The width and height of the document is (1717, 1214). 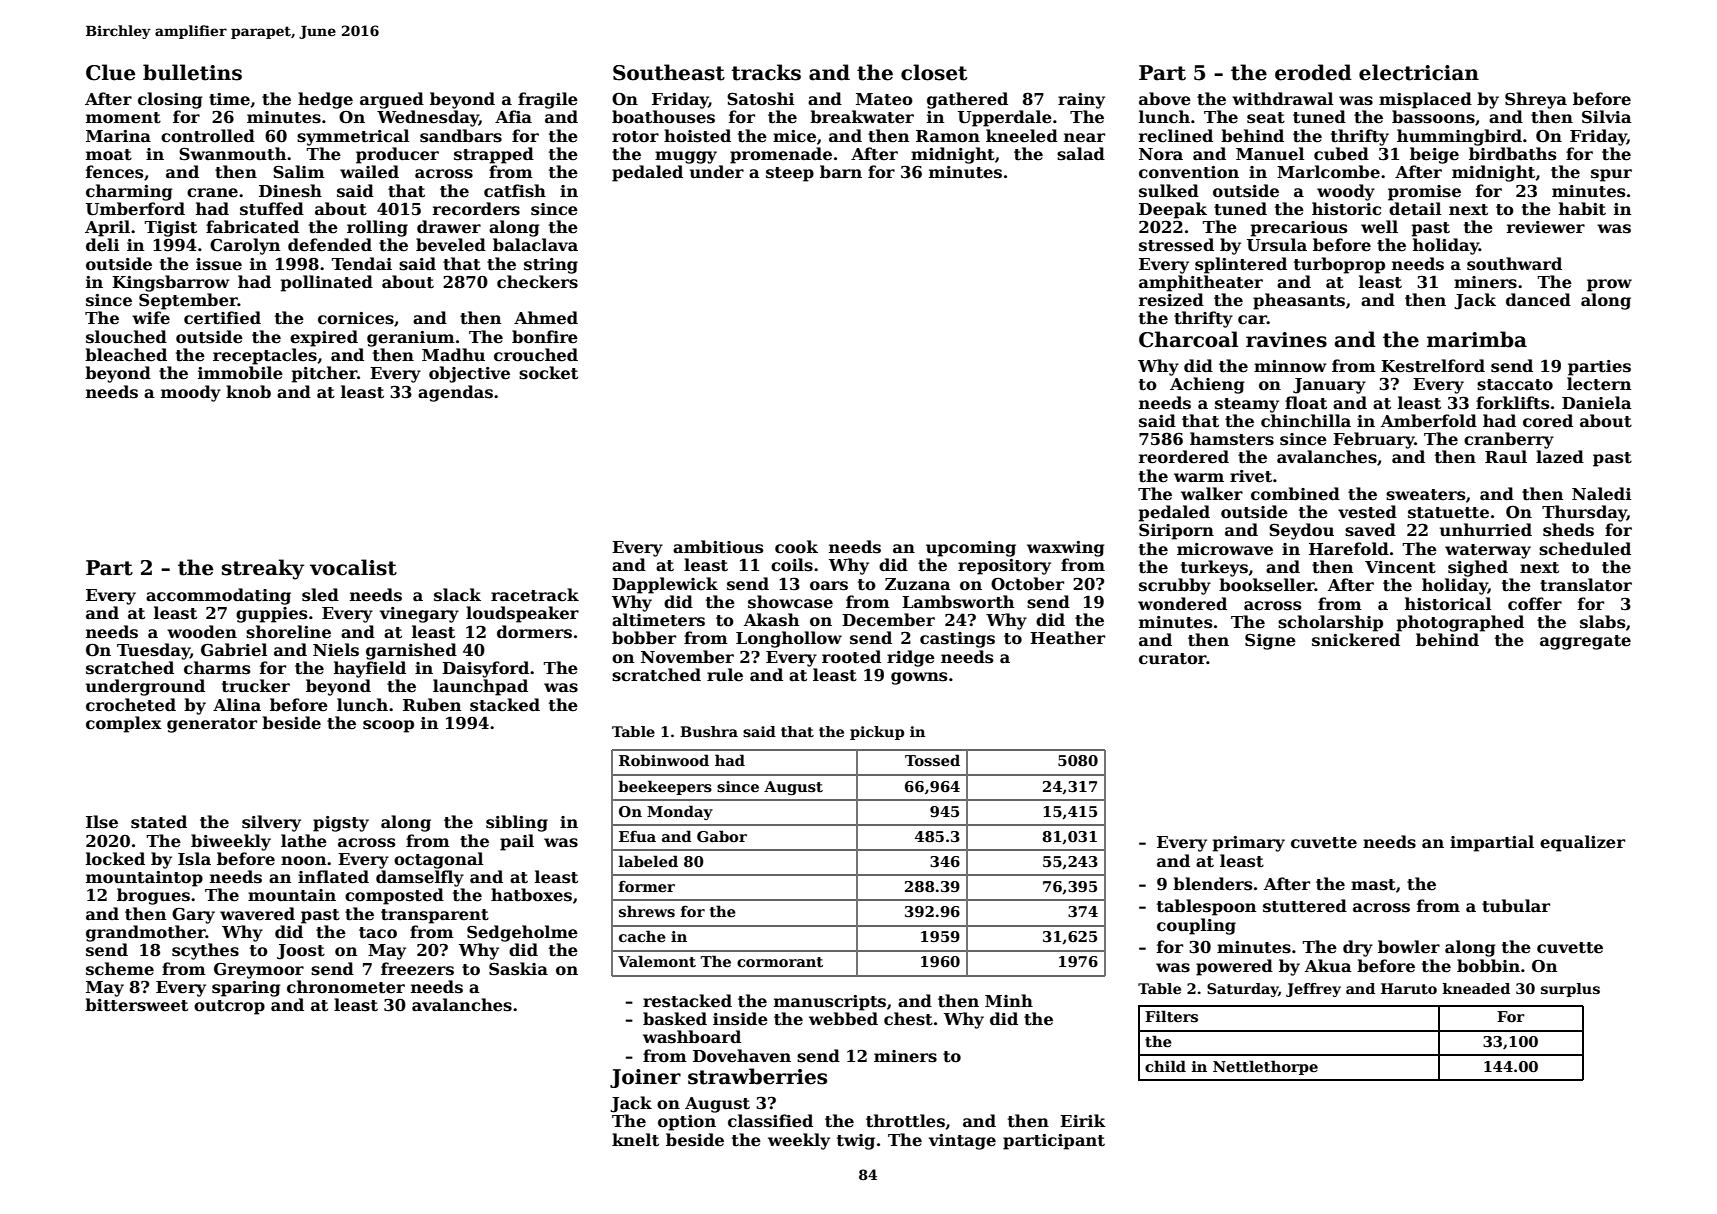 What do you see at coordinates (1083, 1120) in the document?
I see `Eirik` at bounding box center [1083, 1120].
